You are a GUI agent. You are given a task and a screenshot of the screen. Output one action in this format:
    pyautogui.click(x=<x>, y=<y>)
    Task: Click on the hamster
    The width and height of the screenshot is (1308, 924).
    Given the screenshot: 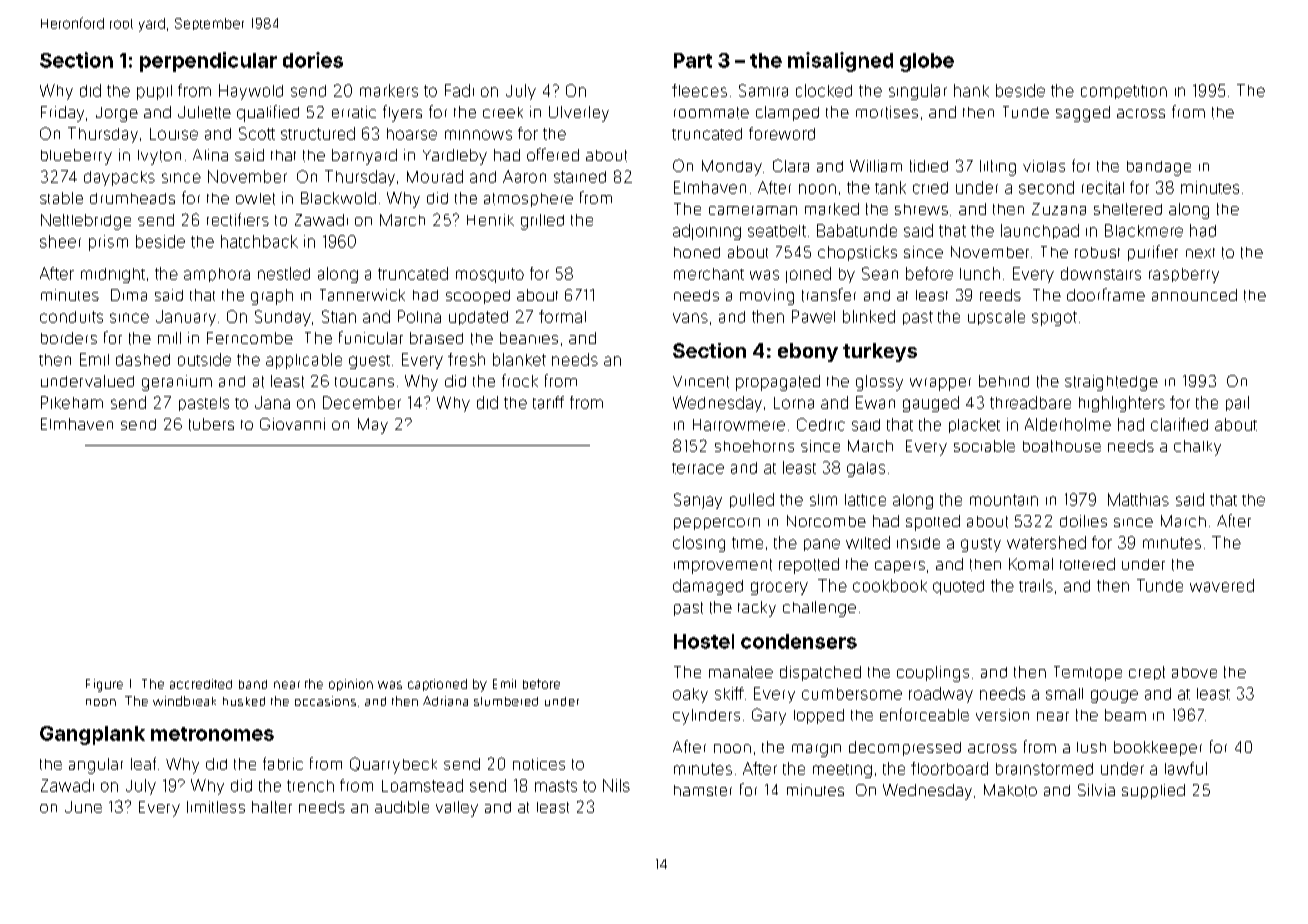 What is the action you would take?
    pyautogui.click(x=703, y=790)
